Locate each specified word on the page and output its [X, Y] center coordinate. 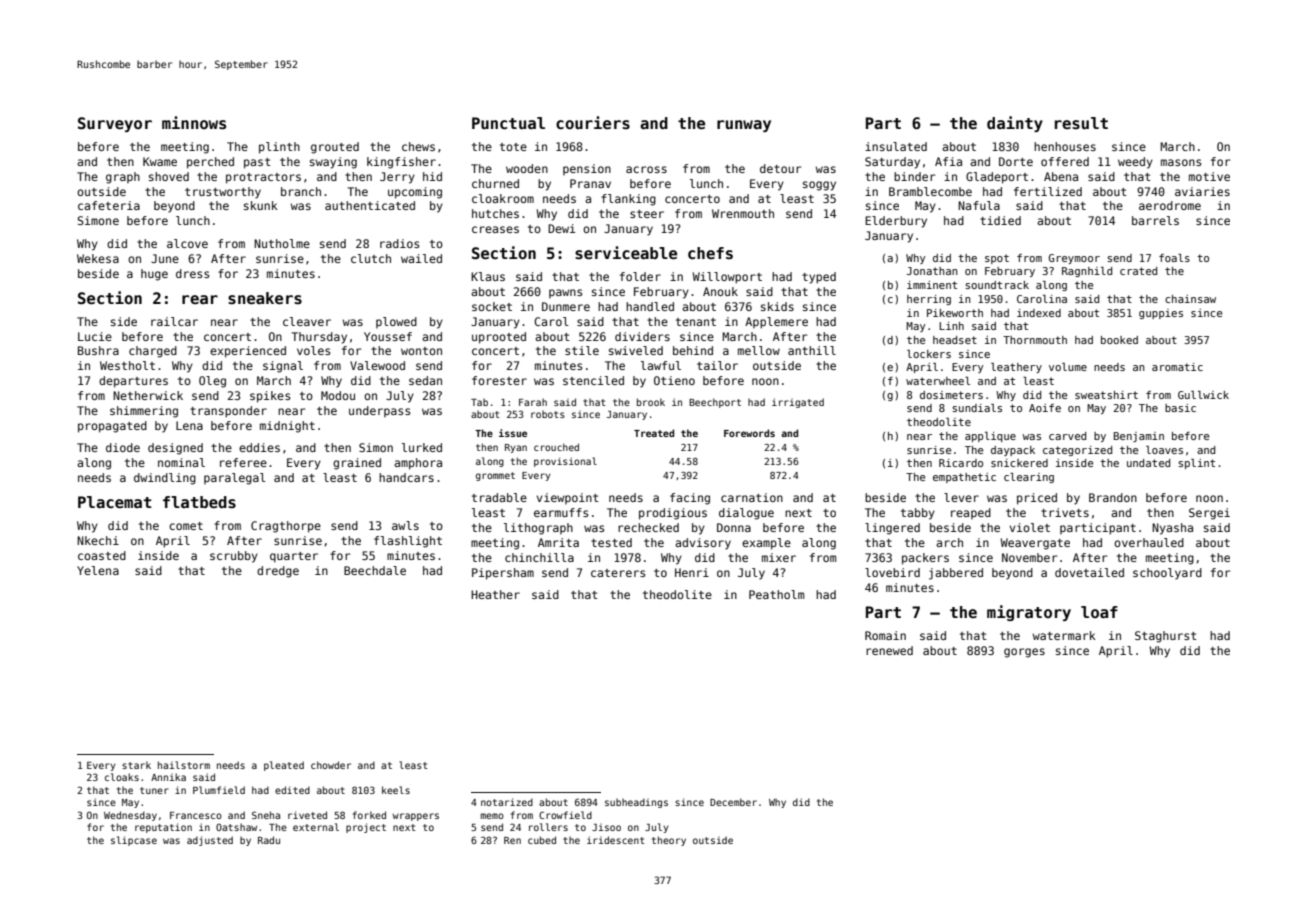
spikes [270, 397]
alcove [187, 243]
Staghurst [1166, 637]
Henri [692, 572]
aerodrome [1170, 205]
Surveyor [115, 124]
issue [513, 433]
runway [744, 126]
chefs [710, 253]
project [366, 828]
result [1081, 123]
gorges [1024, 653]
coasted [102, 555]
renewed [889, 650]
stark [136, 765]
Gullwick [1203, 395]
